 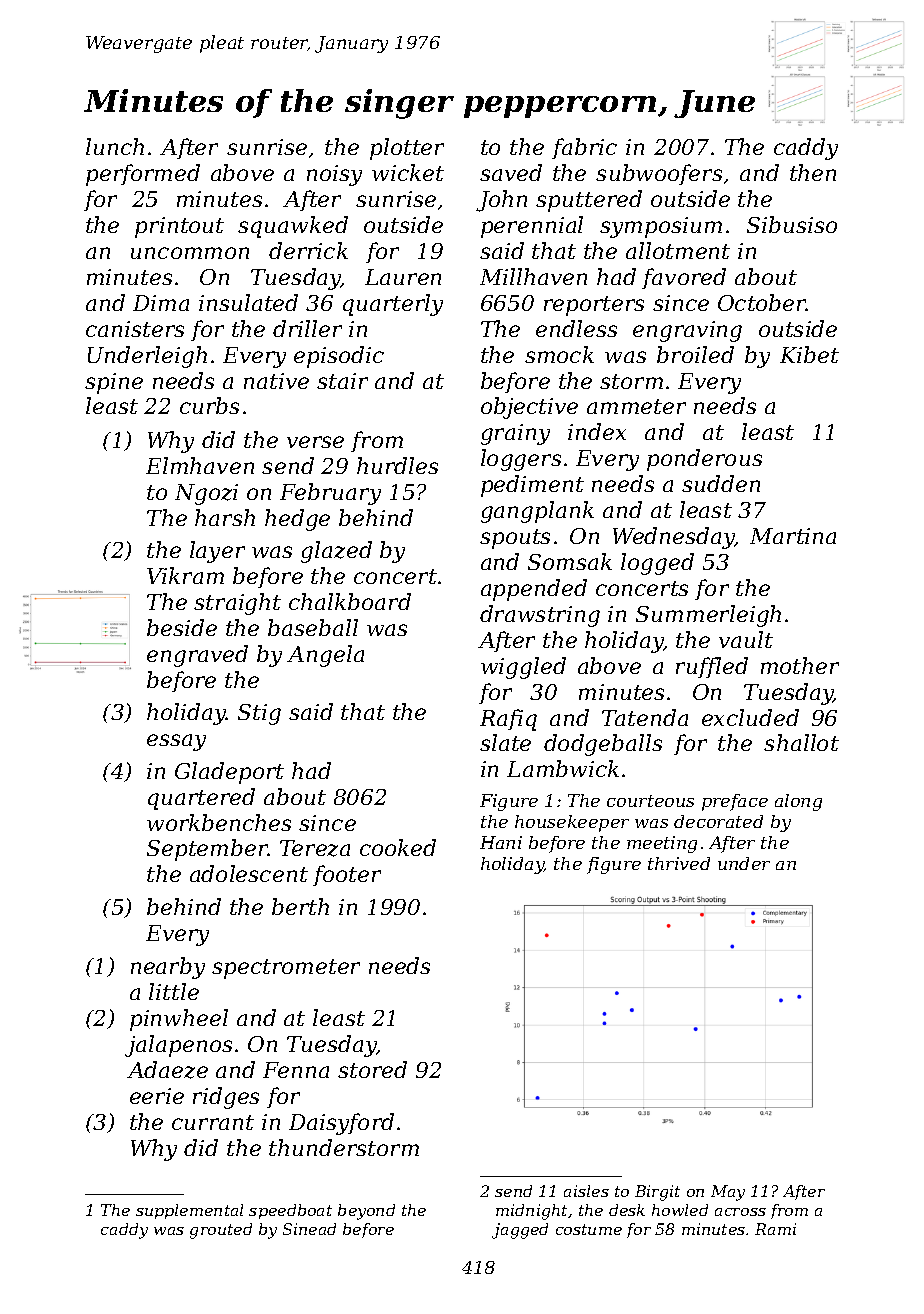 What do you see at coordinates (511, 172) in the screenshot?
I see `saved` at bounding box center [511, 172].
